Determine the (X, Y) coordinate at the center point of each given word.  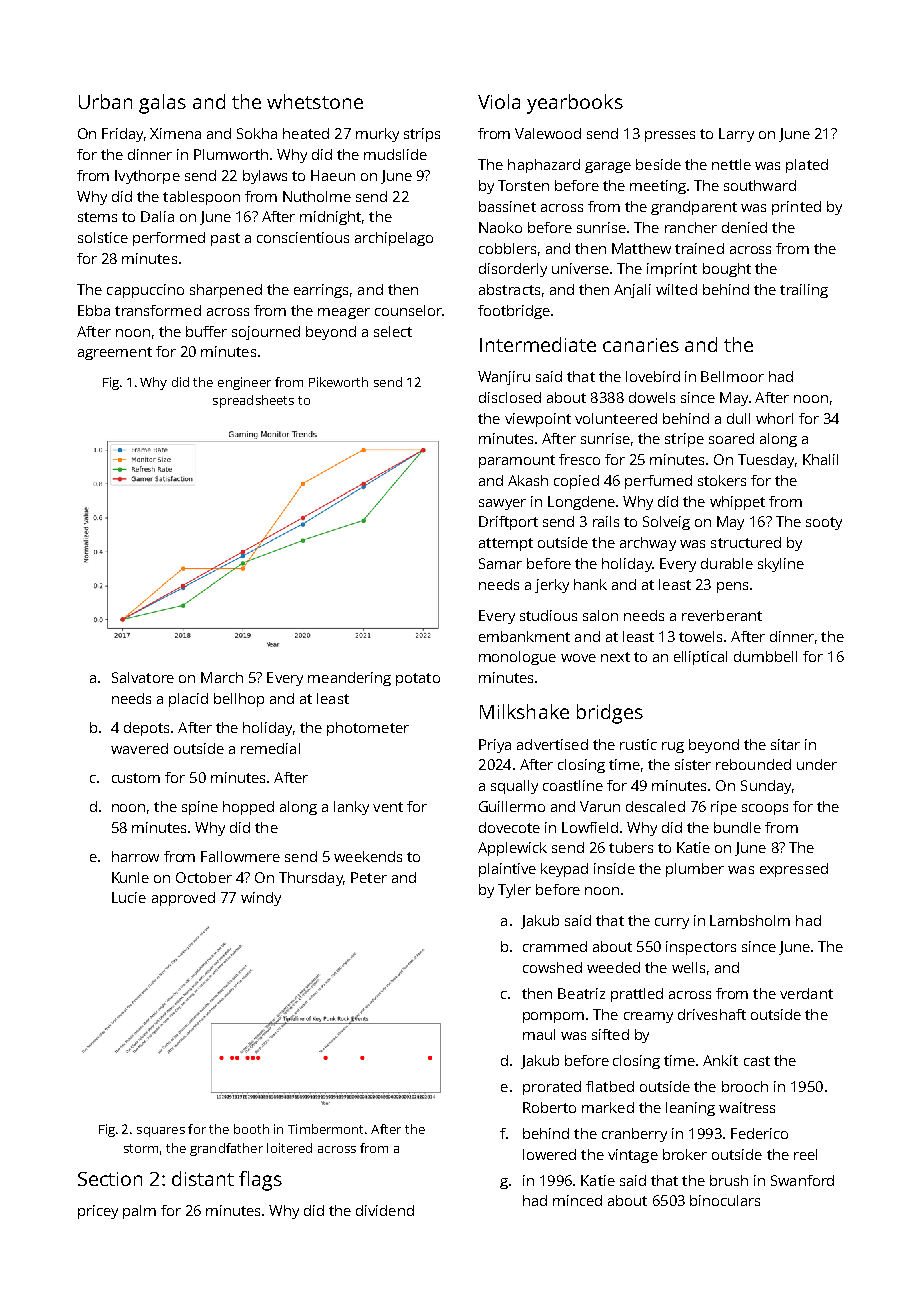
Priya (495, 746)
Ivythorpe (147, 177)
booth (251, 1129)
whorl (774, 418)
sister (693, 764)
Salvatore (143, 677)
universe (580, 268)
